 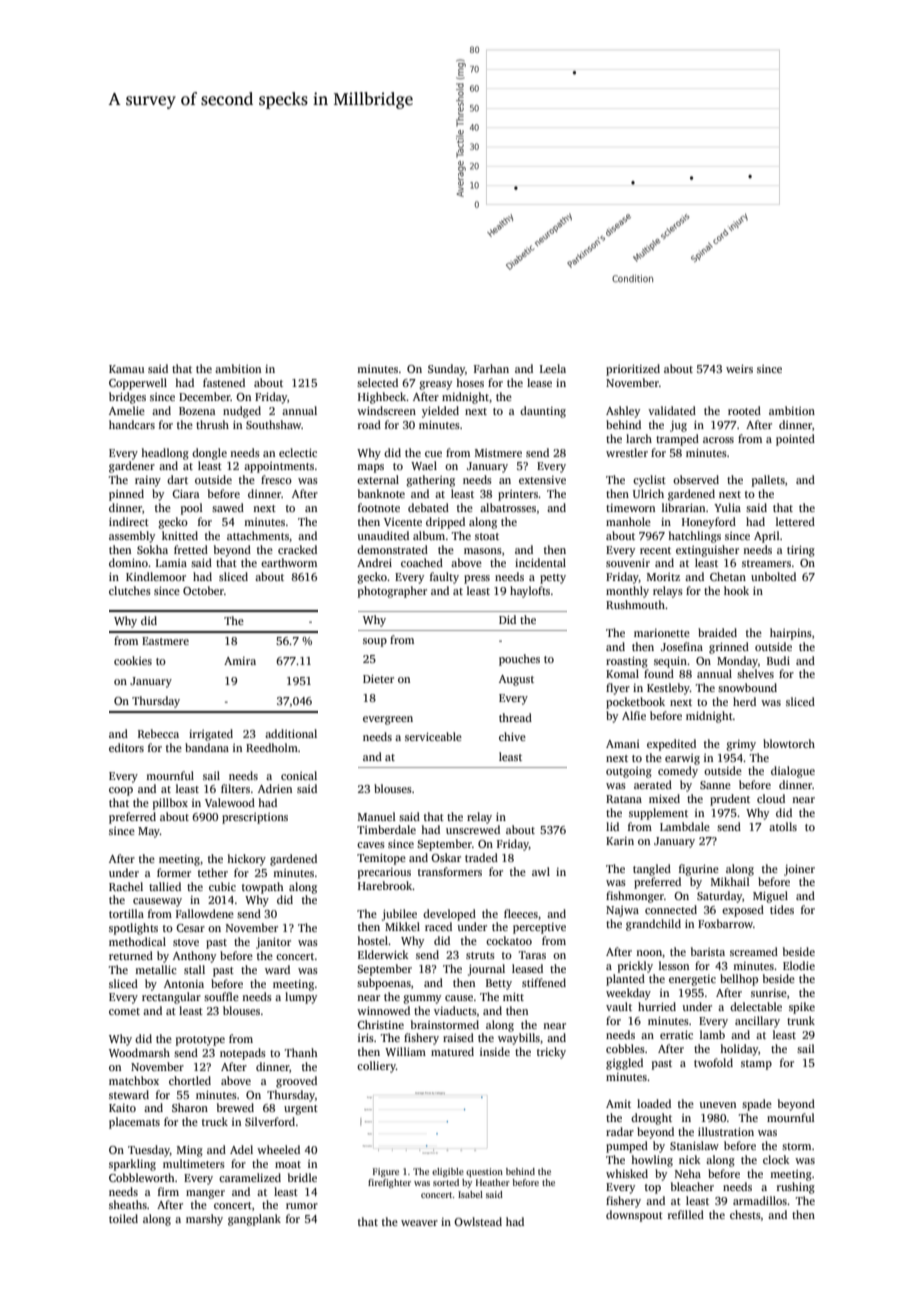 What do you see at coordinates (634, 1216) in the screenshot?
I see `downspout` at bounding box center [634, 1216].
